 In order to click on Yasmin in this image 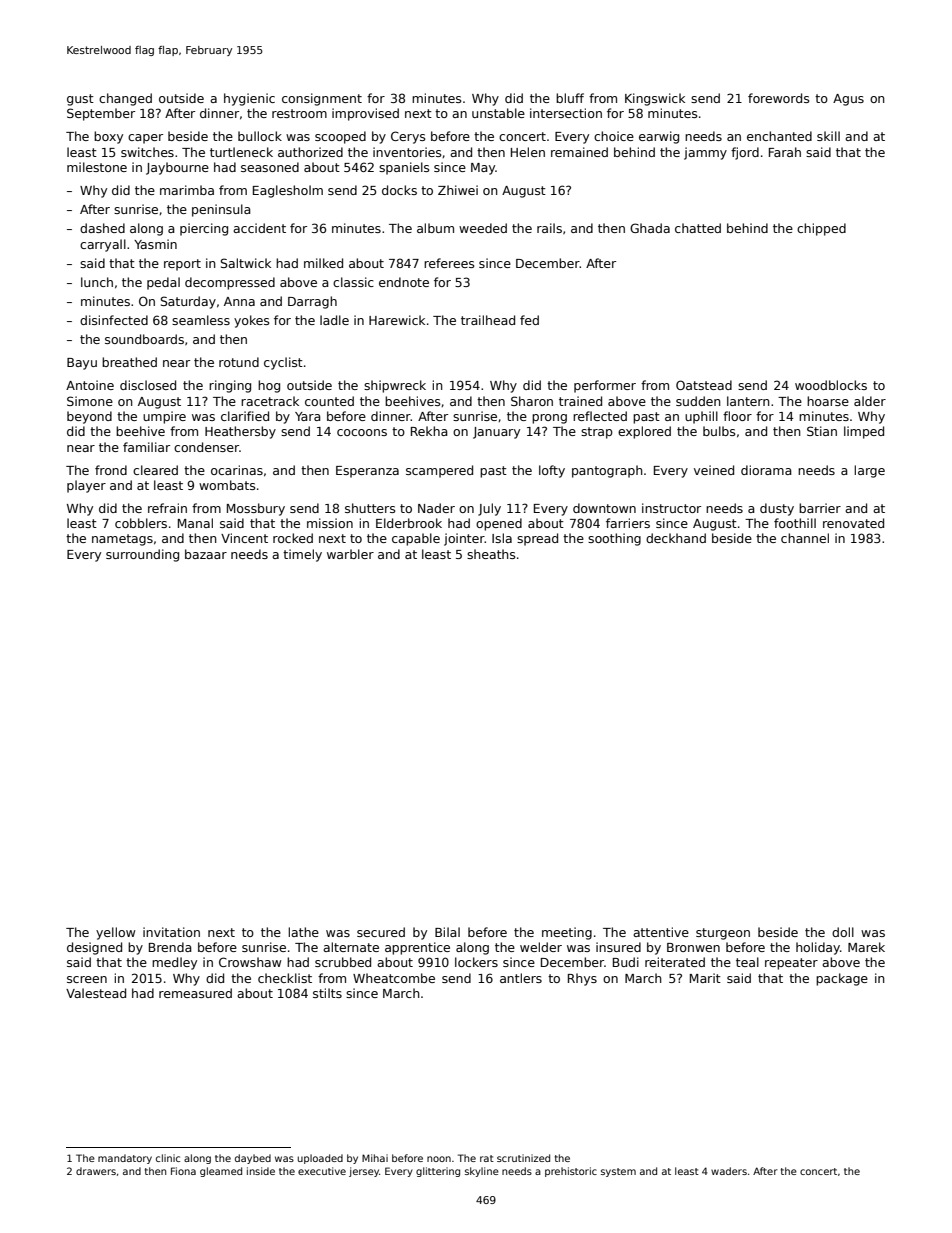, I will do `click(155, 244)`.
